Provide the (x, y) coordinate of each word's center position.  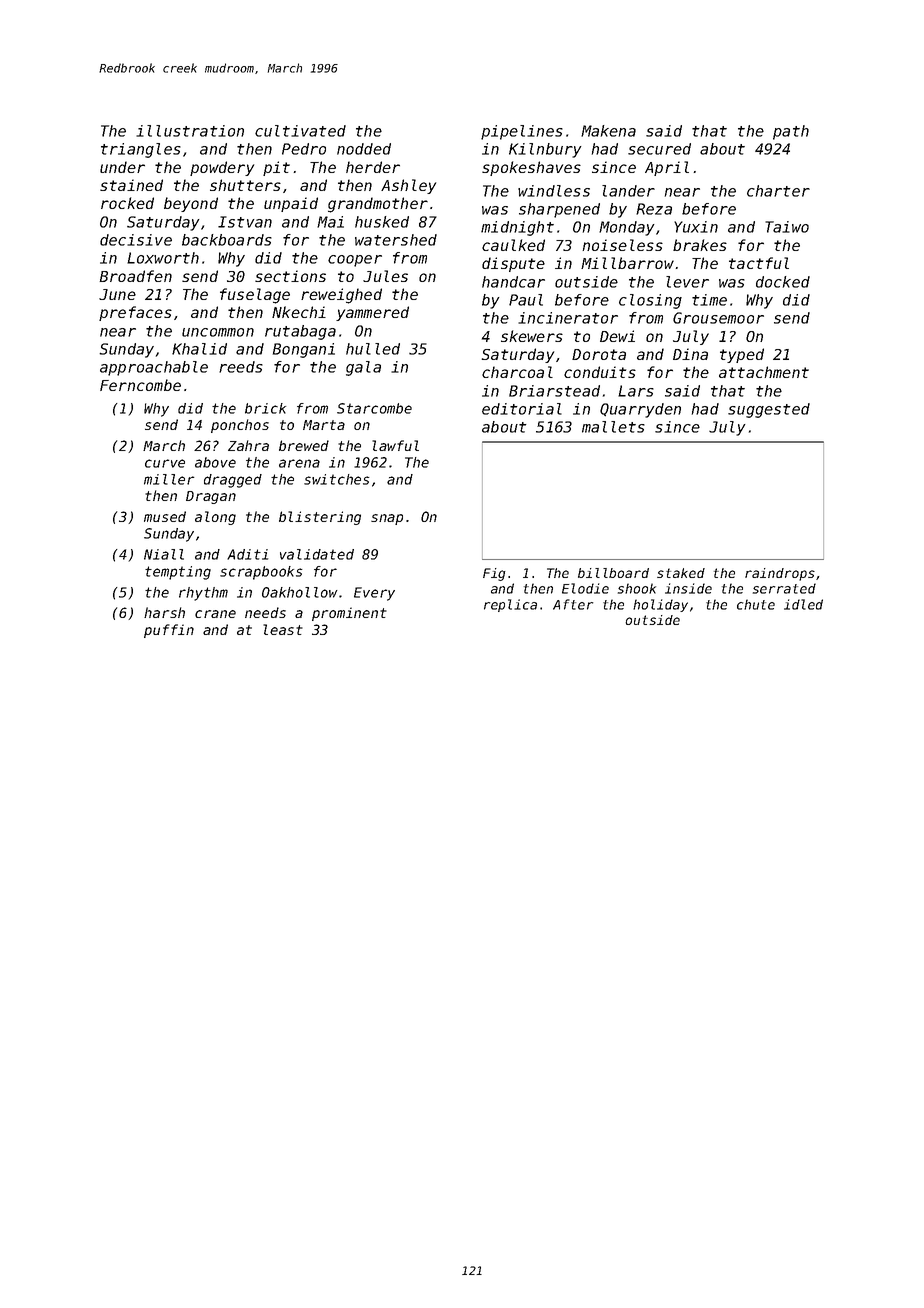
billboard (613, 573)
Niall (164, 554)
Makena (608, 131)
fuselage (255, 296)
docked (783, 282)
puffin (169, 631)
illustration (190, 131)
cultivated (300, 131)
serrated (784, 588)
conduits (600, 372)
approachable (154, 368)
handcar (513, 282)
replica (510, 605)
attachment (764, 372)
